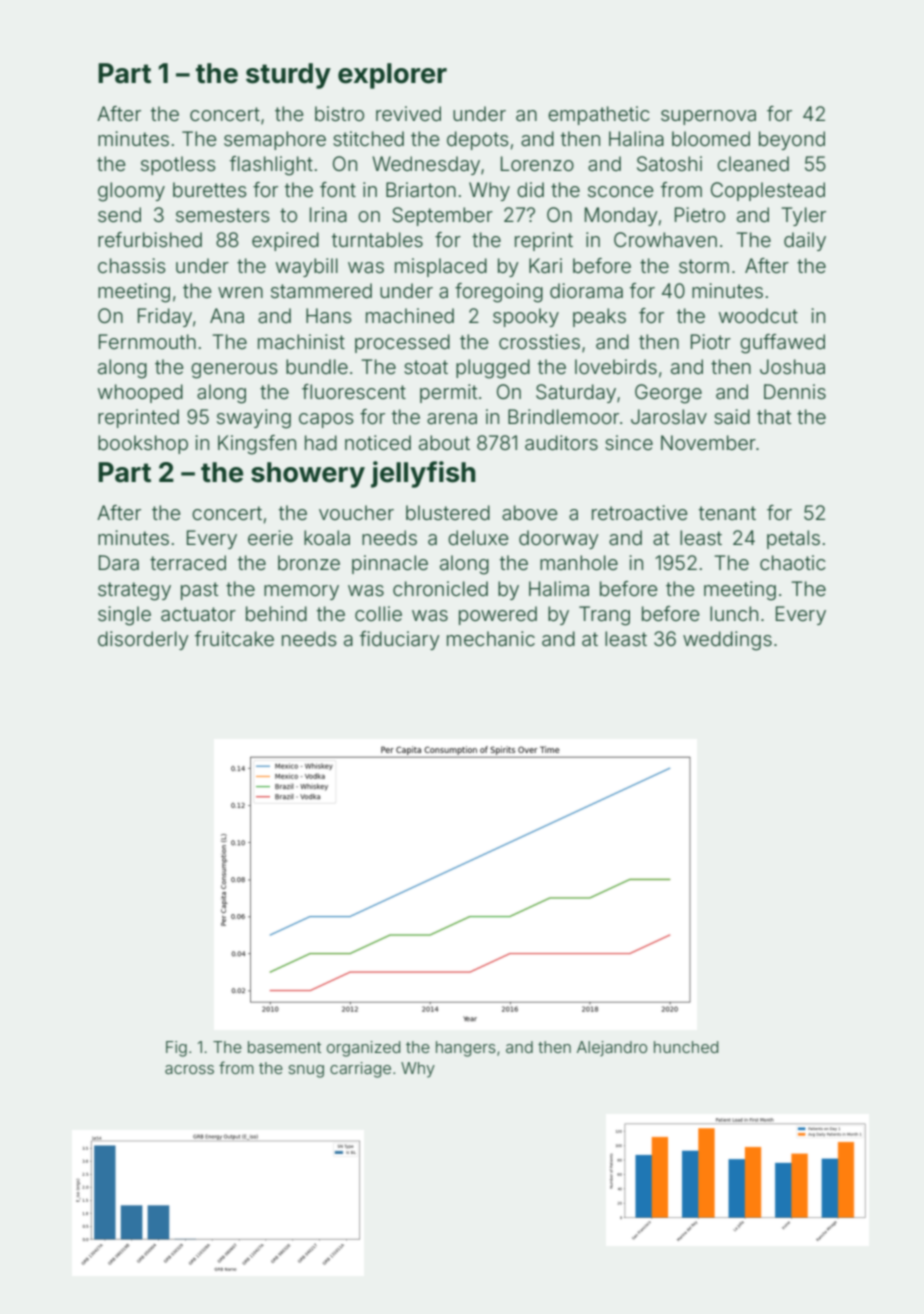  Describe the element at coordinates (700, 214) in the image. I see `Pietro` at that location.
